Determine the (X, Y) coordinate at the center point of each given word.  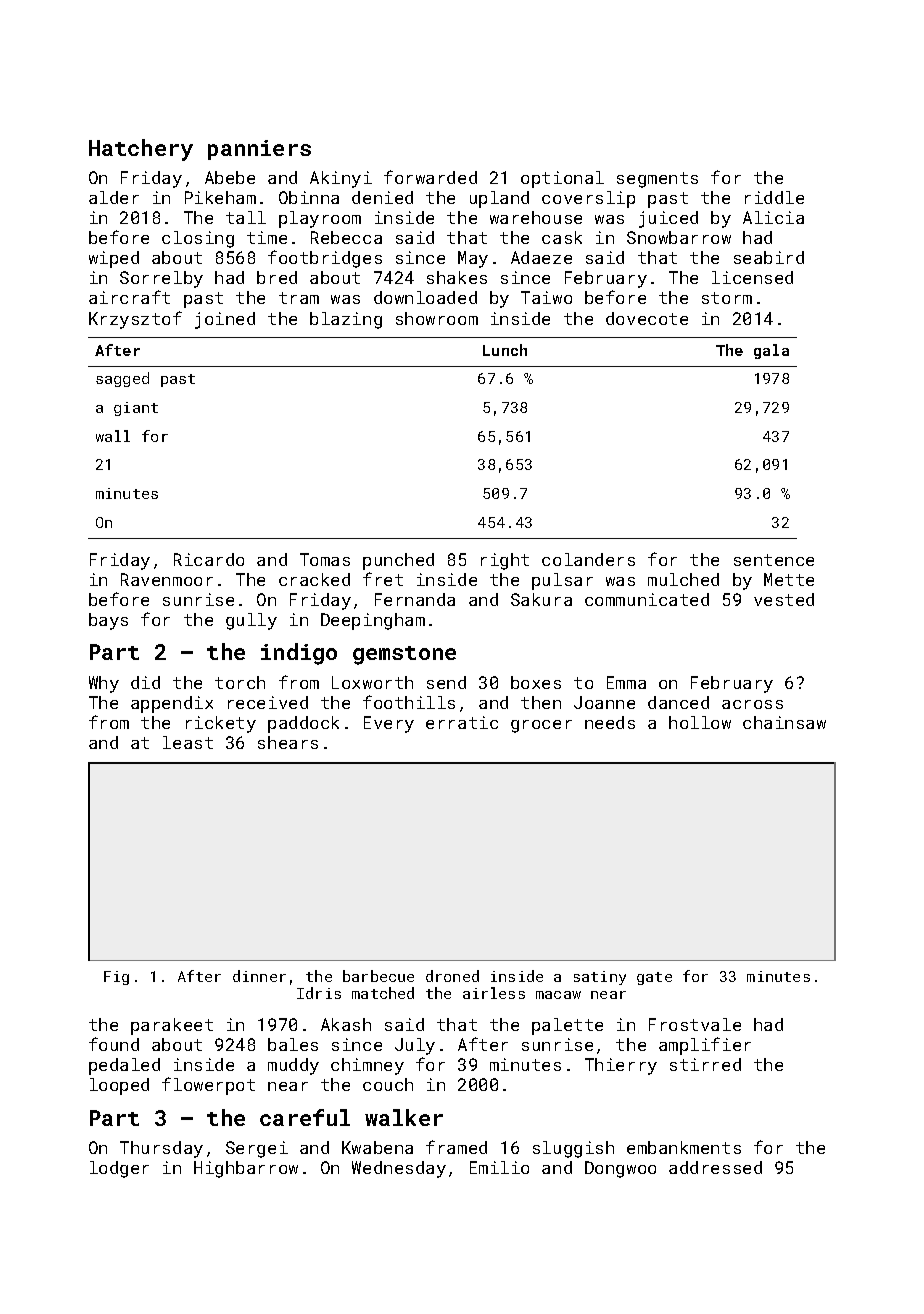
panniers (259, 150)
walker (404, 1117)
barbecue (378, 976)
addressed (715, 1167)
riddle (774, 197)
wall (113, 436)
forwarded (430, 177)
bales (293, 1044)
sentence (774, 560)
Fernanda (415, 599)
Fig (116, 978)
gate (654, 978)
